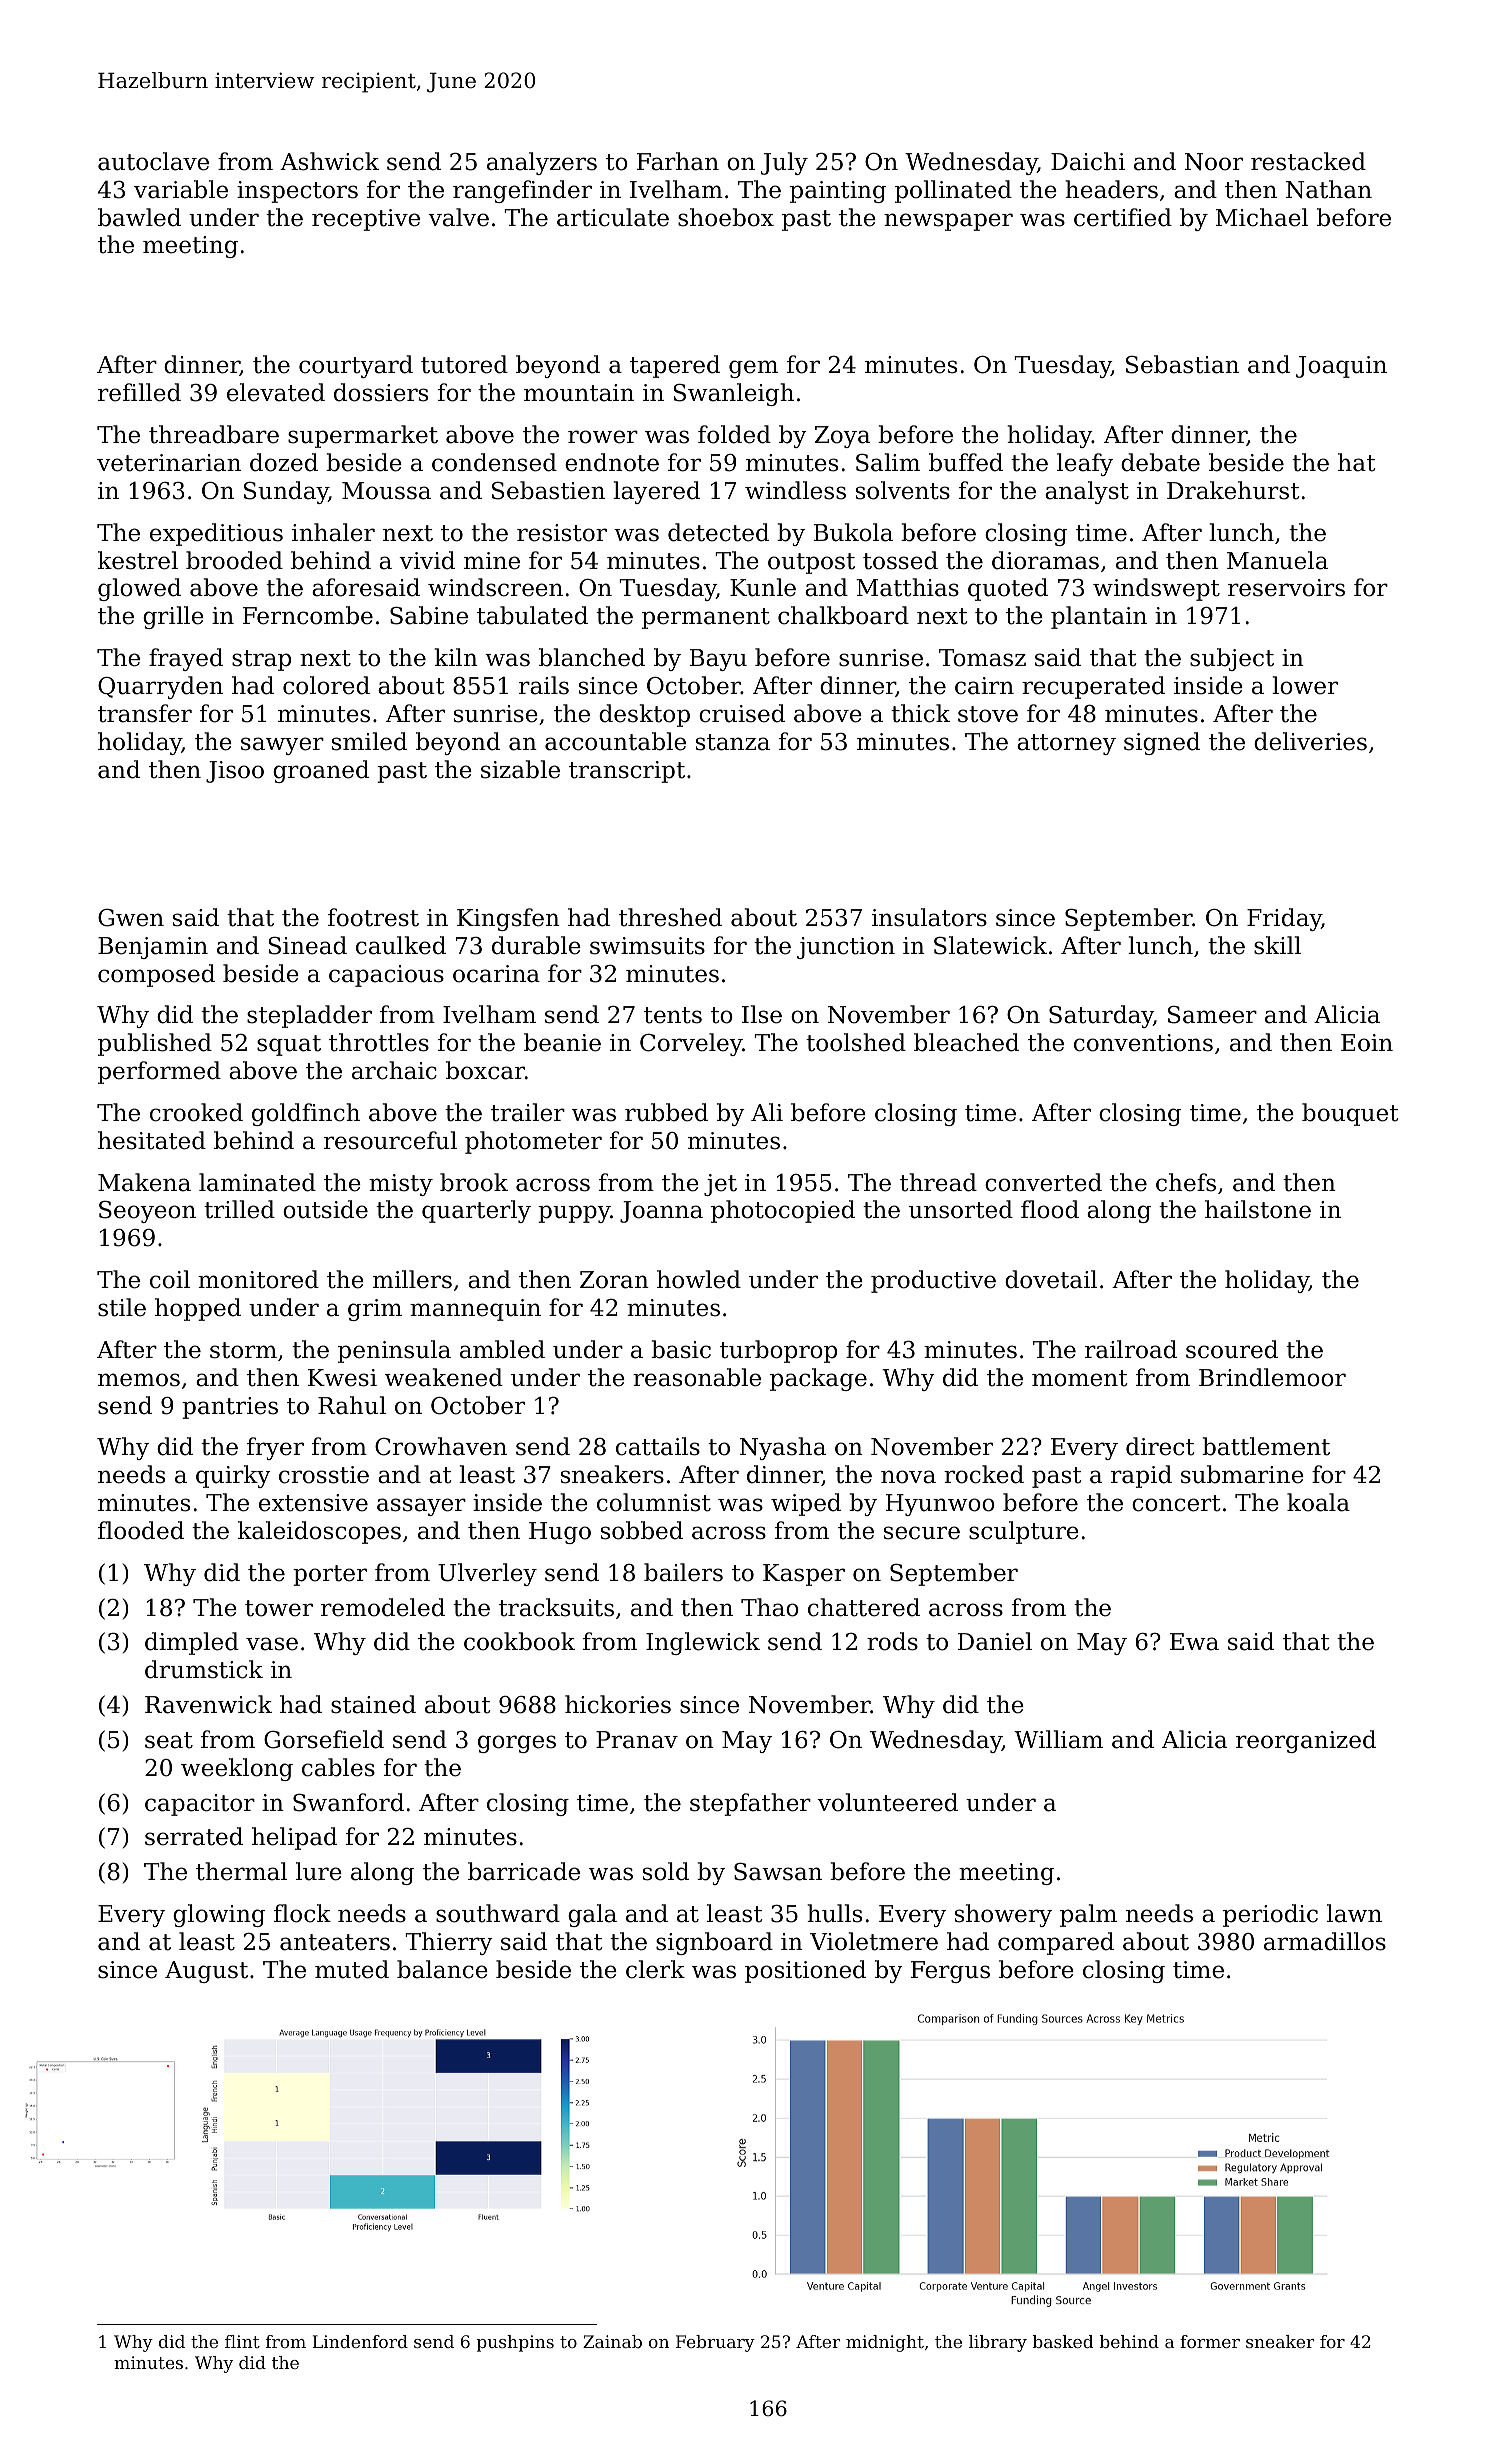  I want to click on lure, so click(319, 1871).
